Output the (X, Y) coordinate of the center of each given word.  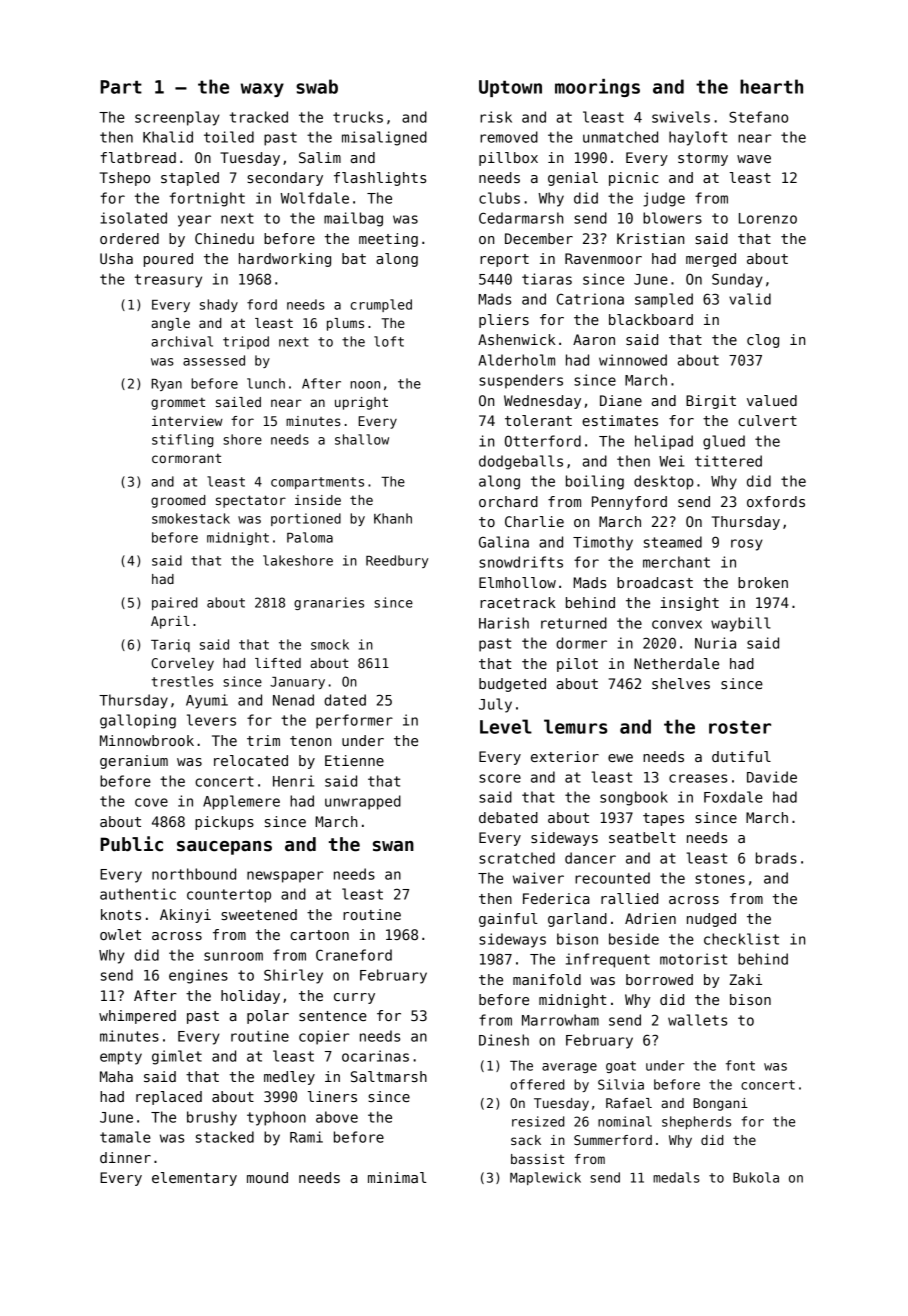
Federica (556, 898)
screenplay (177, 118)
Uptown (510, 88)
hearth (771, 86)
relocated (251, 760)
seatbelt (642, 837)
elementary (194, 1179)
